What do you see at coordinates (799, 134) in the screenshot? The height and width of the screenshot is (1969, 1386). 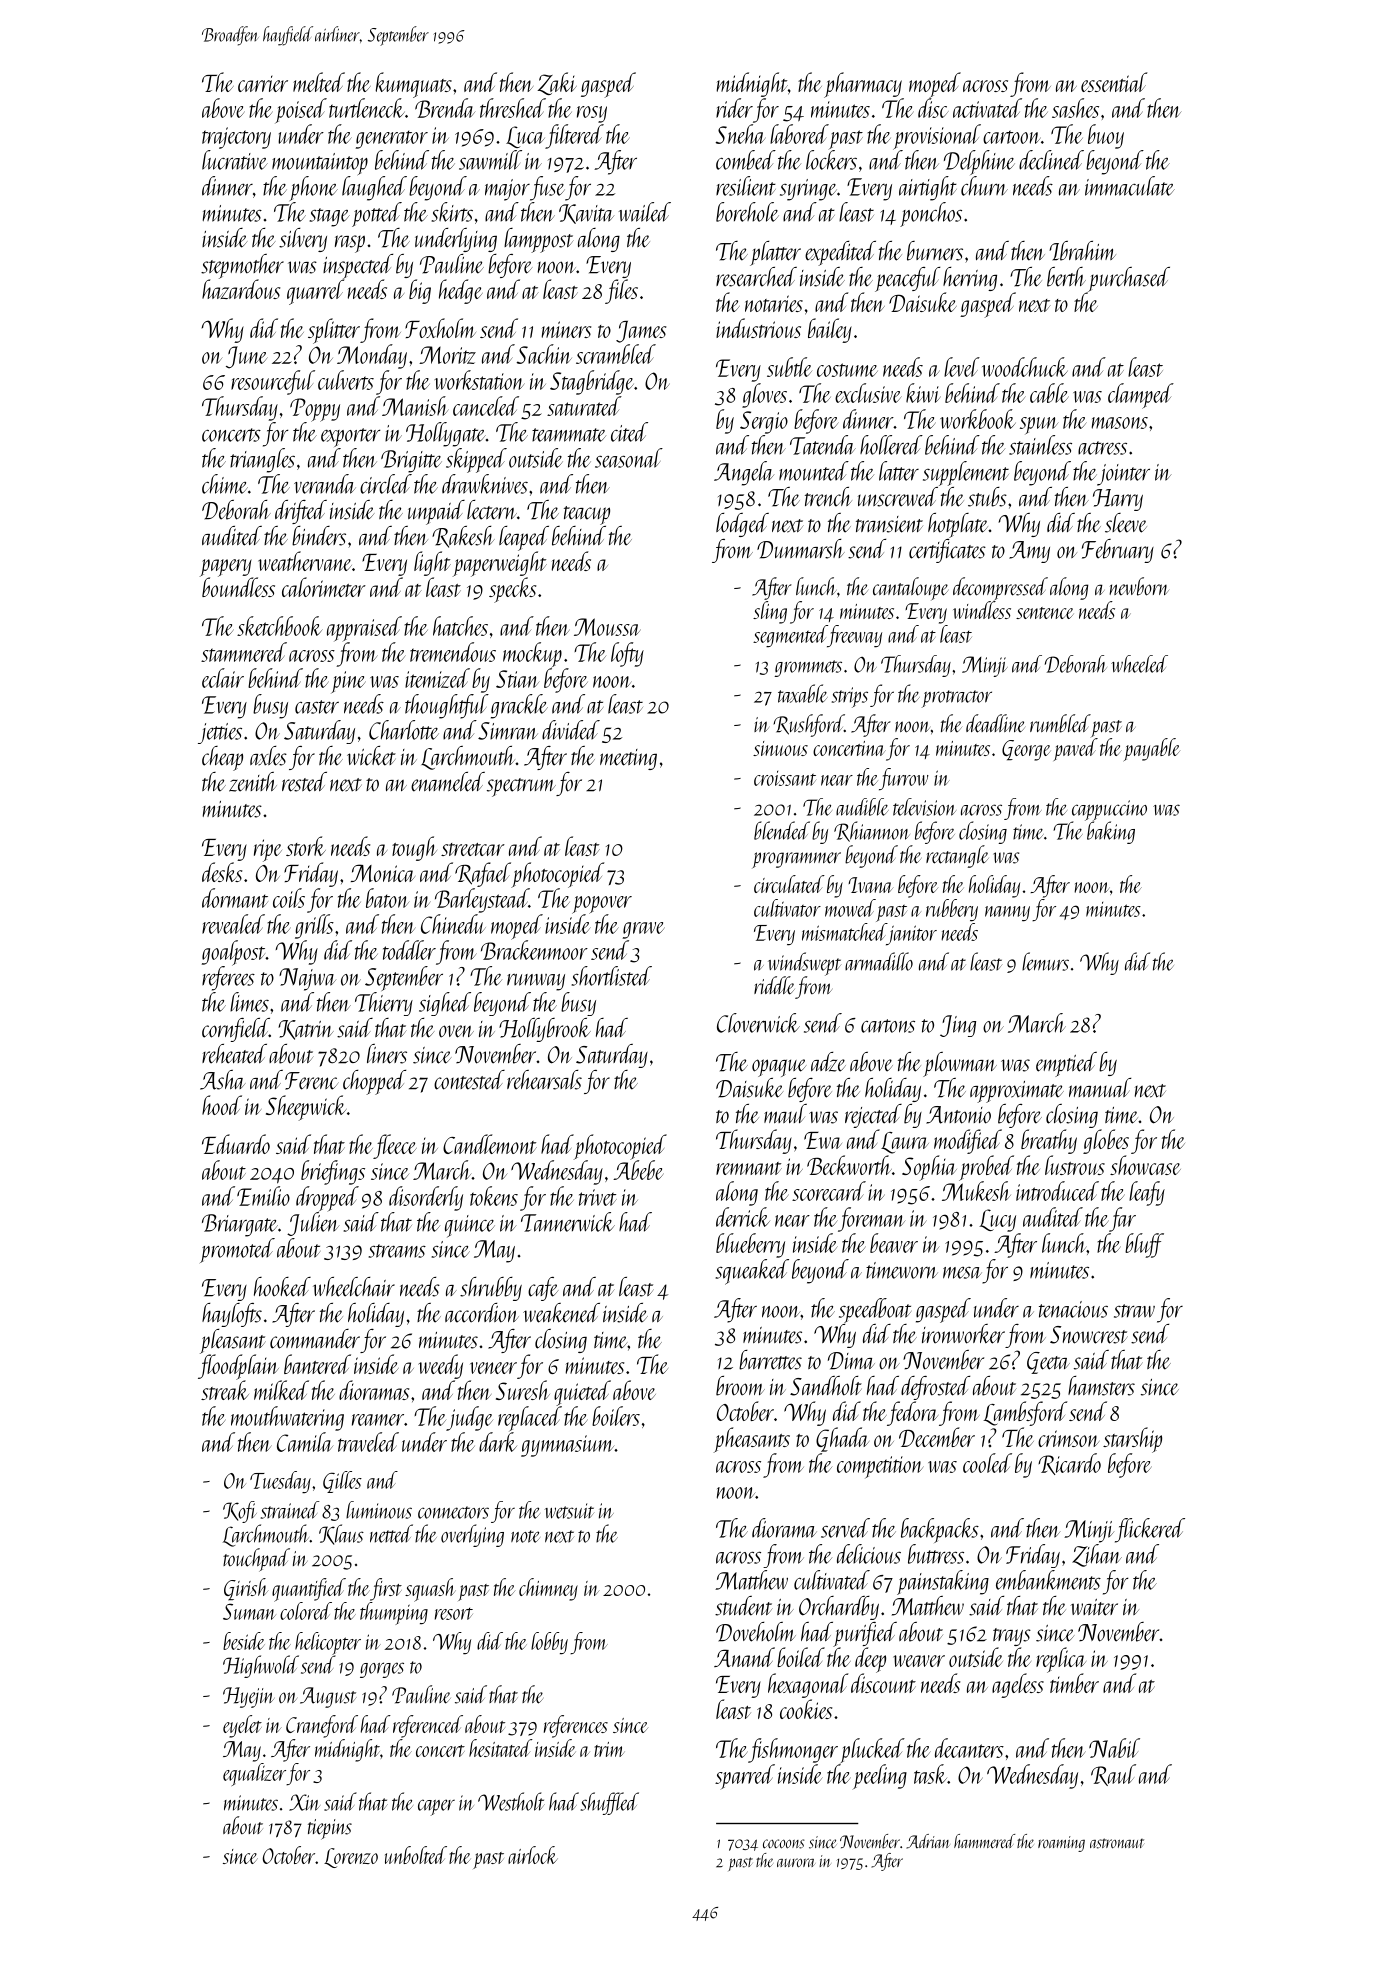 I see `labored` at bounding box center [799, 134].
